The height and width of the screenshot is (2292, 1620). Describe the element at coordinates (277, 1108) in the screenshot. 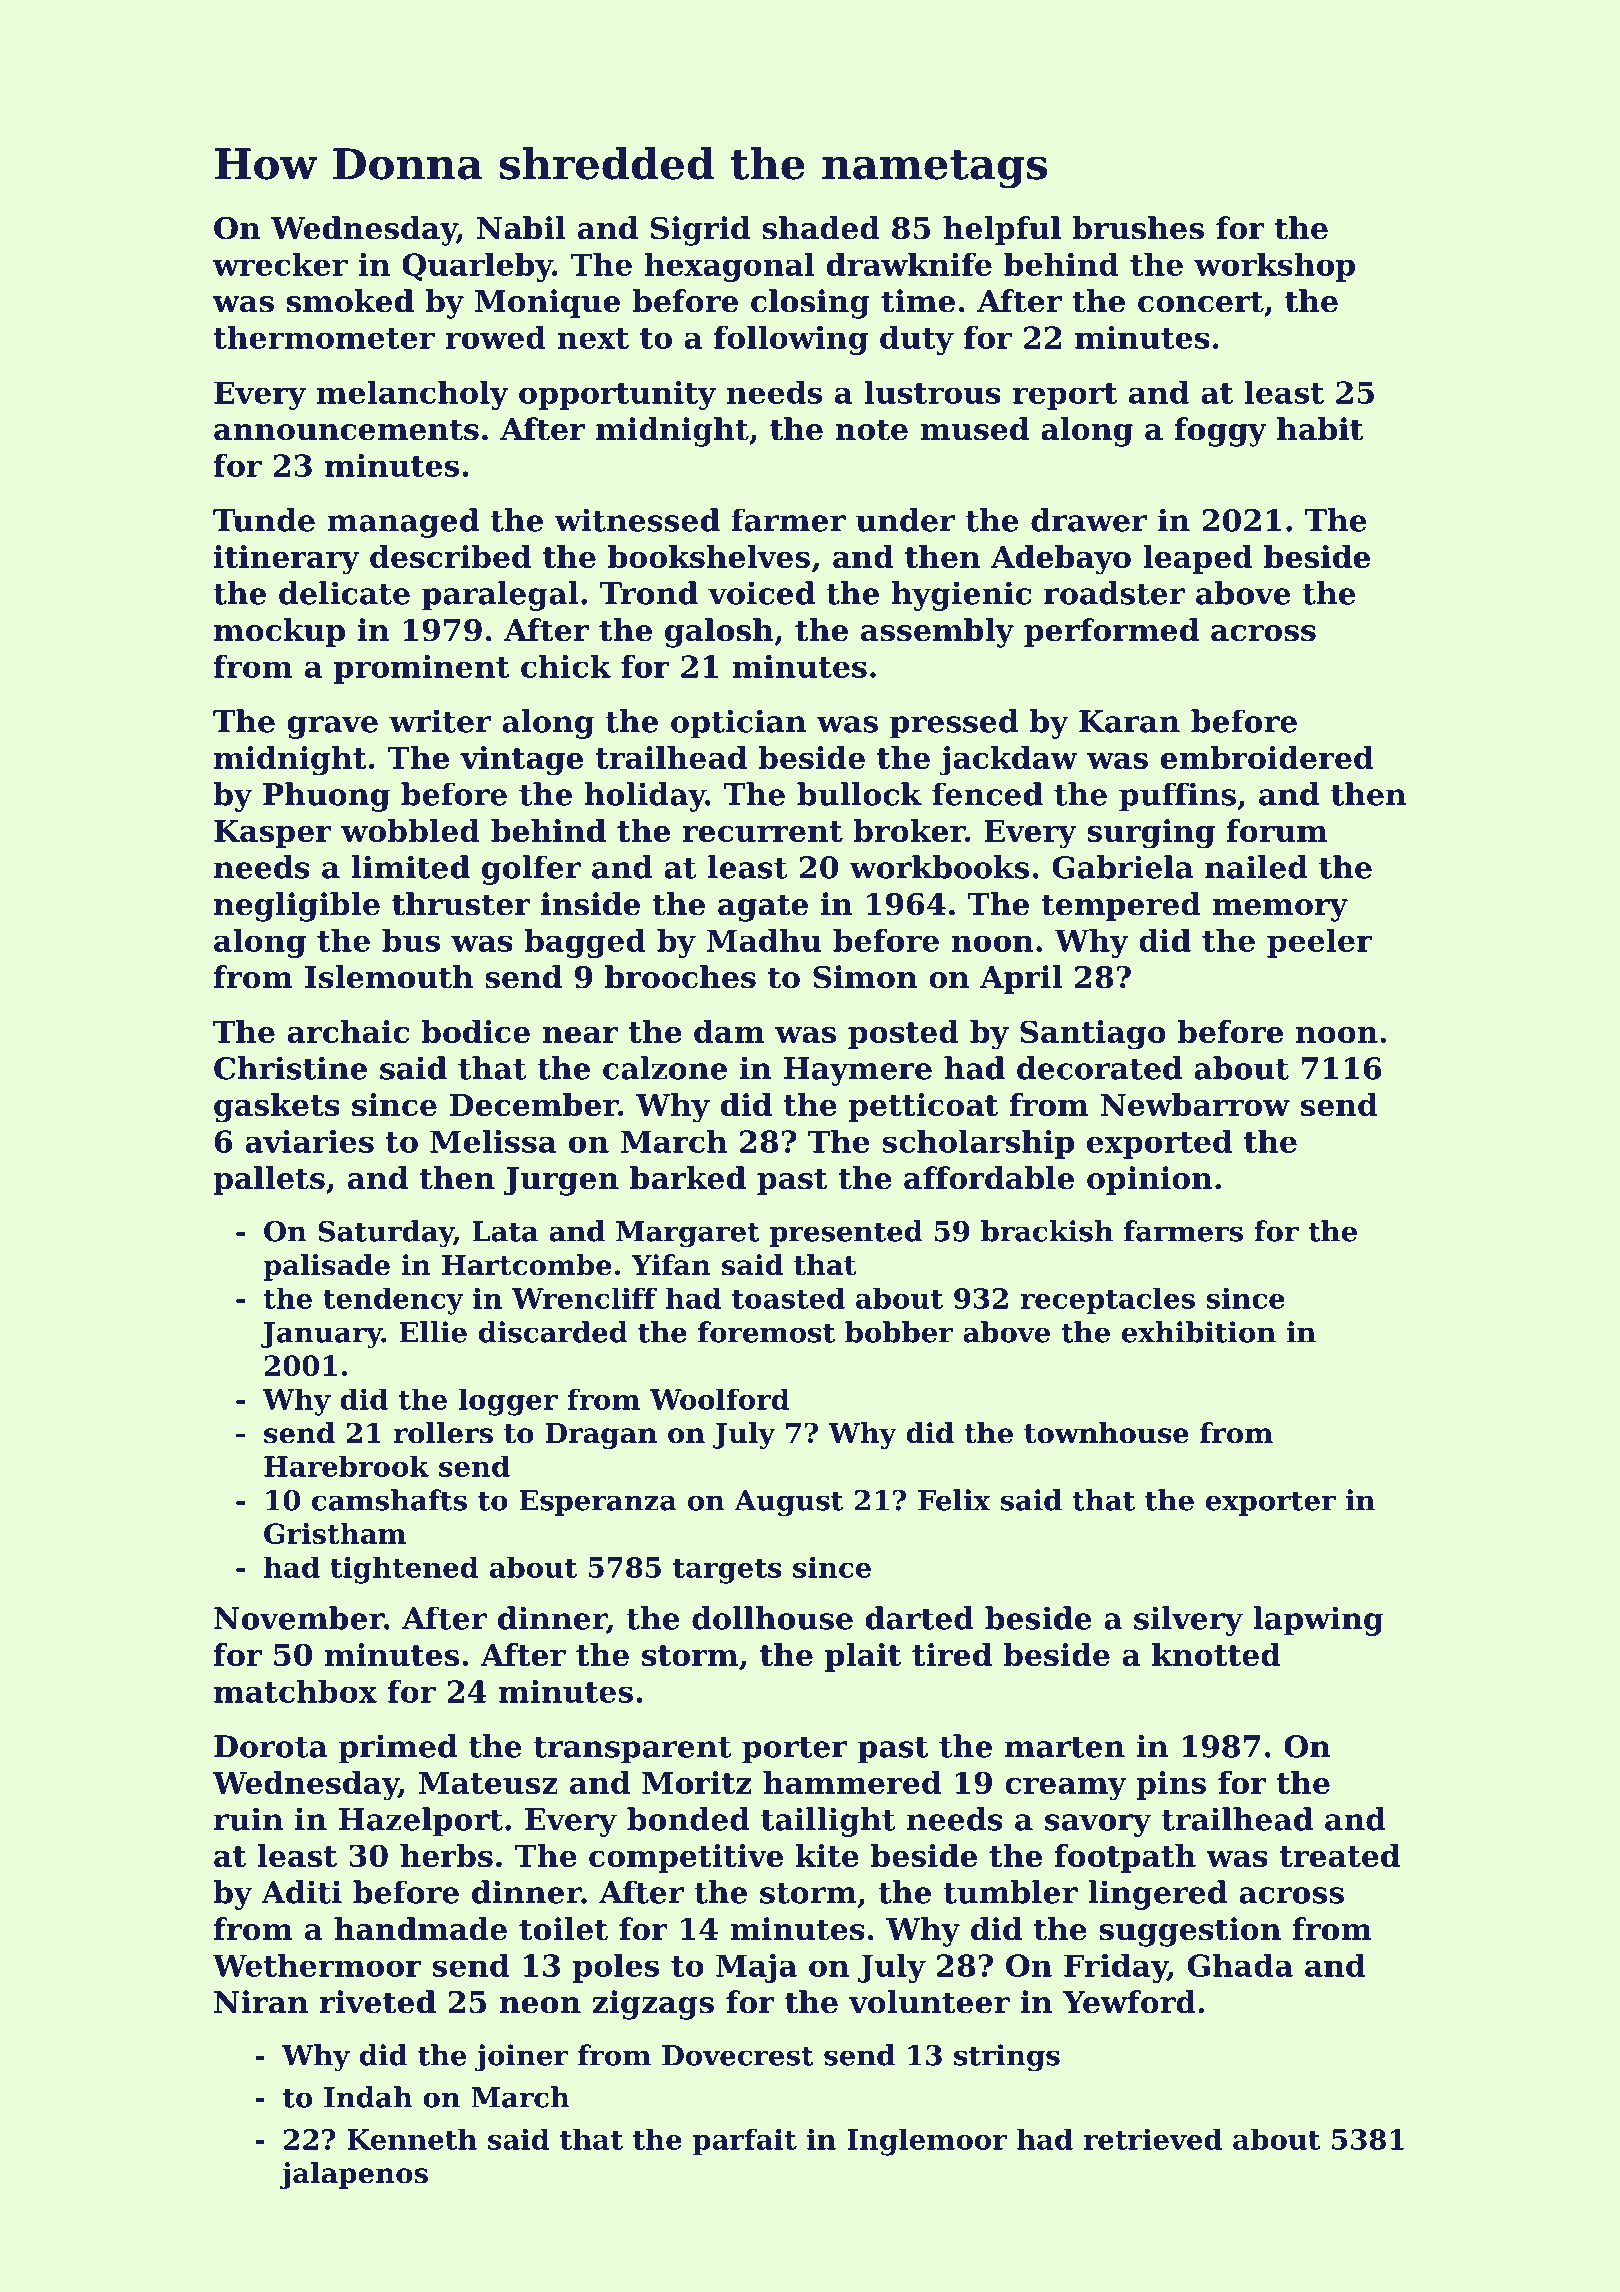

I see `gaskets` at that location.
